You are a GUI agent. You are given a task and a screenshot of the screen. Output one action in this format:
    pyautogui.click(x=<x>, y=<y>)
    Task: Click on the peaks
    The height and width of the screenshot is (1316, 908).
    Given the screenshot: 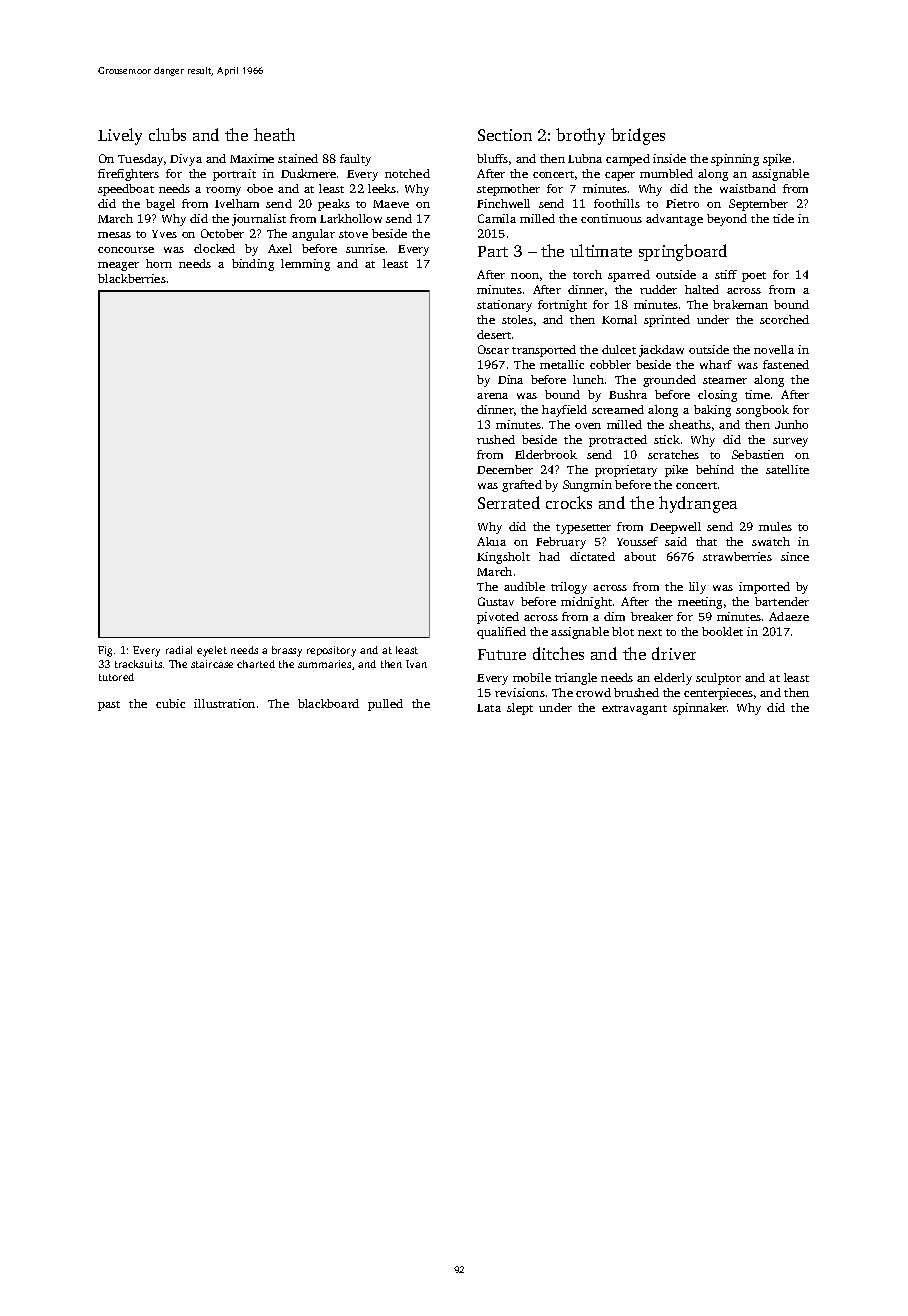 What is the action you would take?
    pyautogui.click(x=334, y=205)
